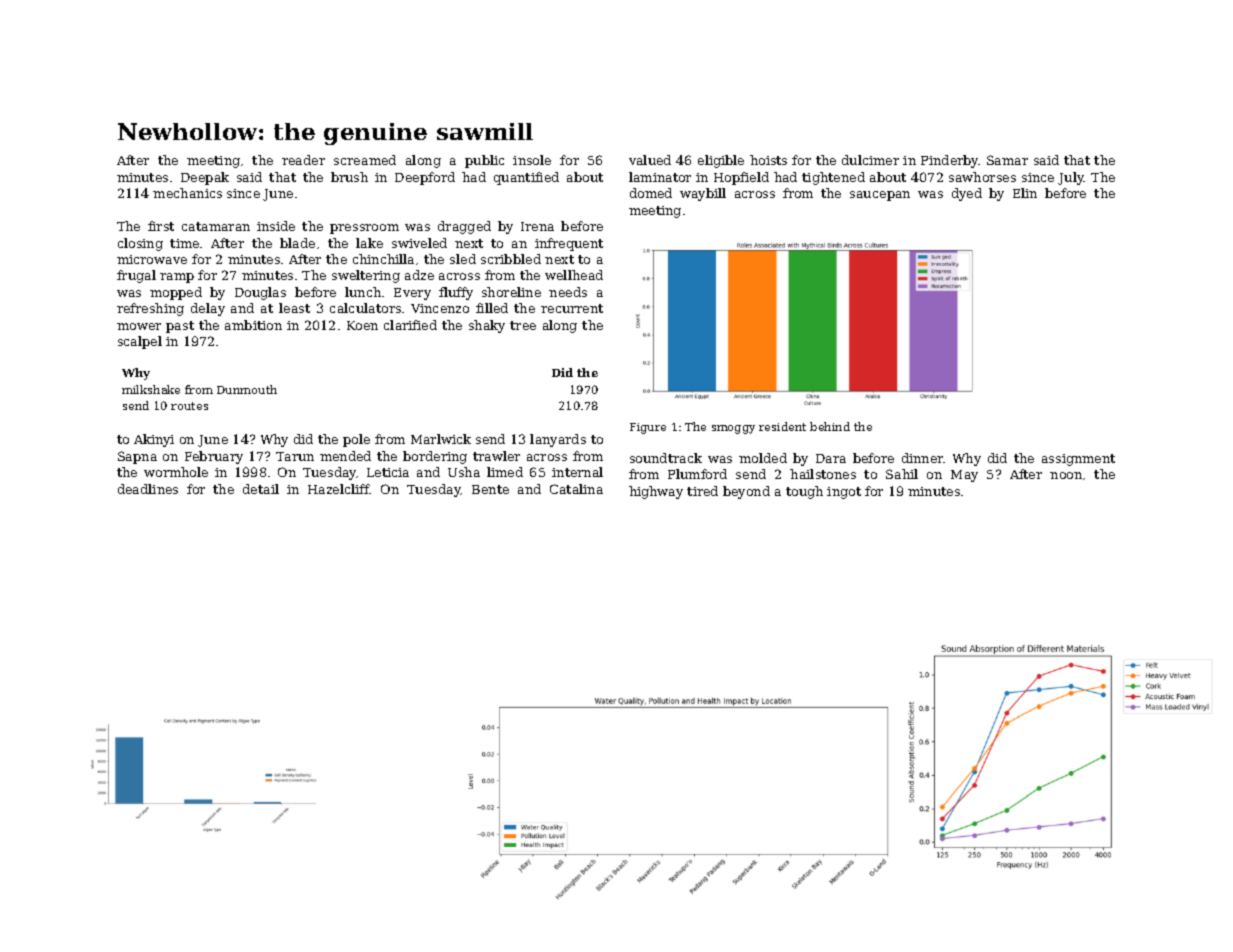  I want to click on Irena, so click(537, 226).
